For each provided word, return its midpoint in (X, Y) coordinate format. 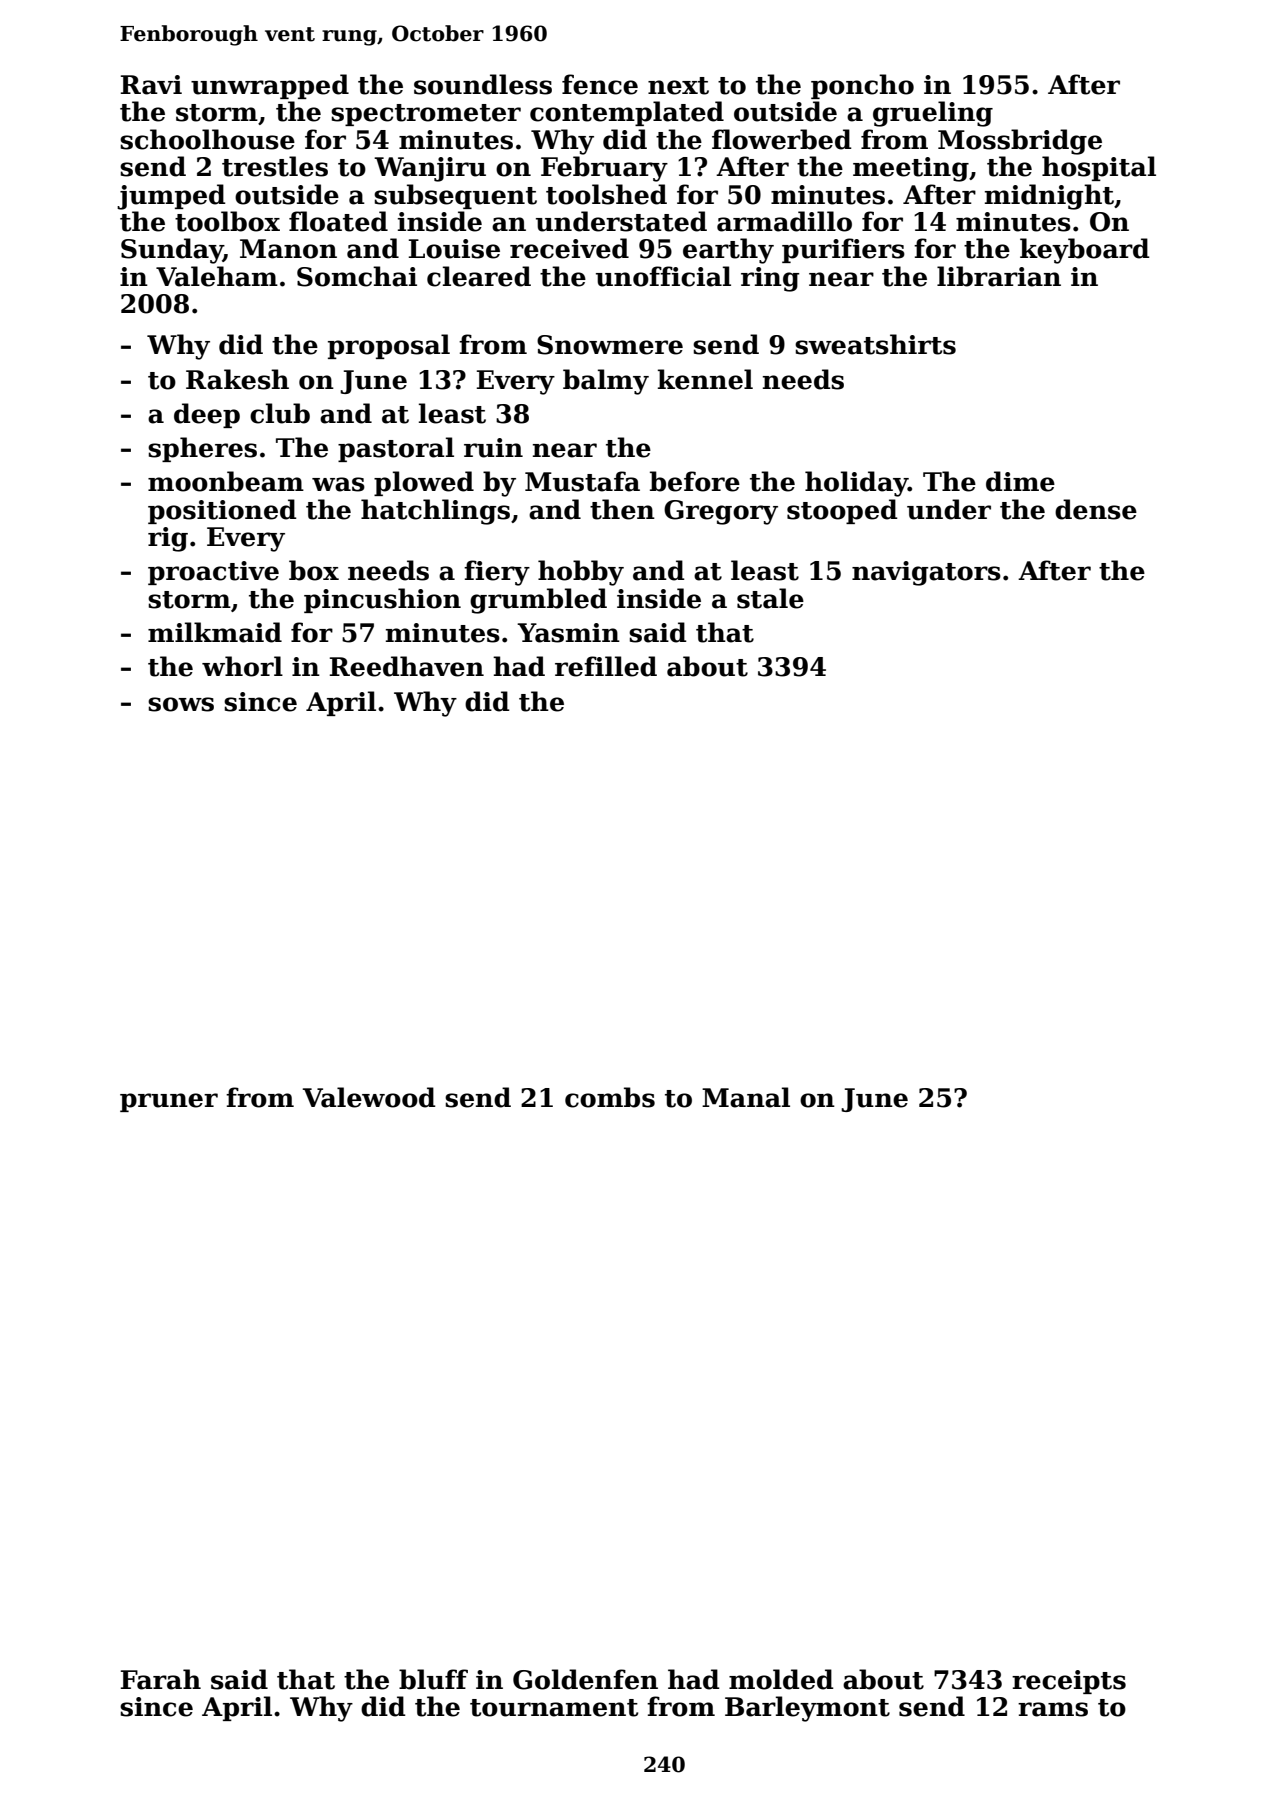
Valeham (217, 276)
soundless (483, 84)
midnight (1049, 197)
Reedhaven (407, 666)
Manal (746, 1097)
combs (610, 1097)
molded (781, 1679)
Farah (161, 1679)
